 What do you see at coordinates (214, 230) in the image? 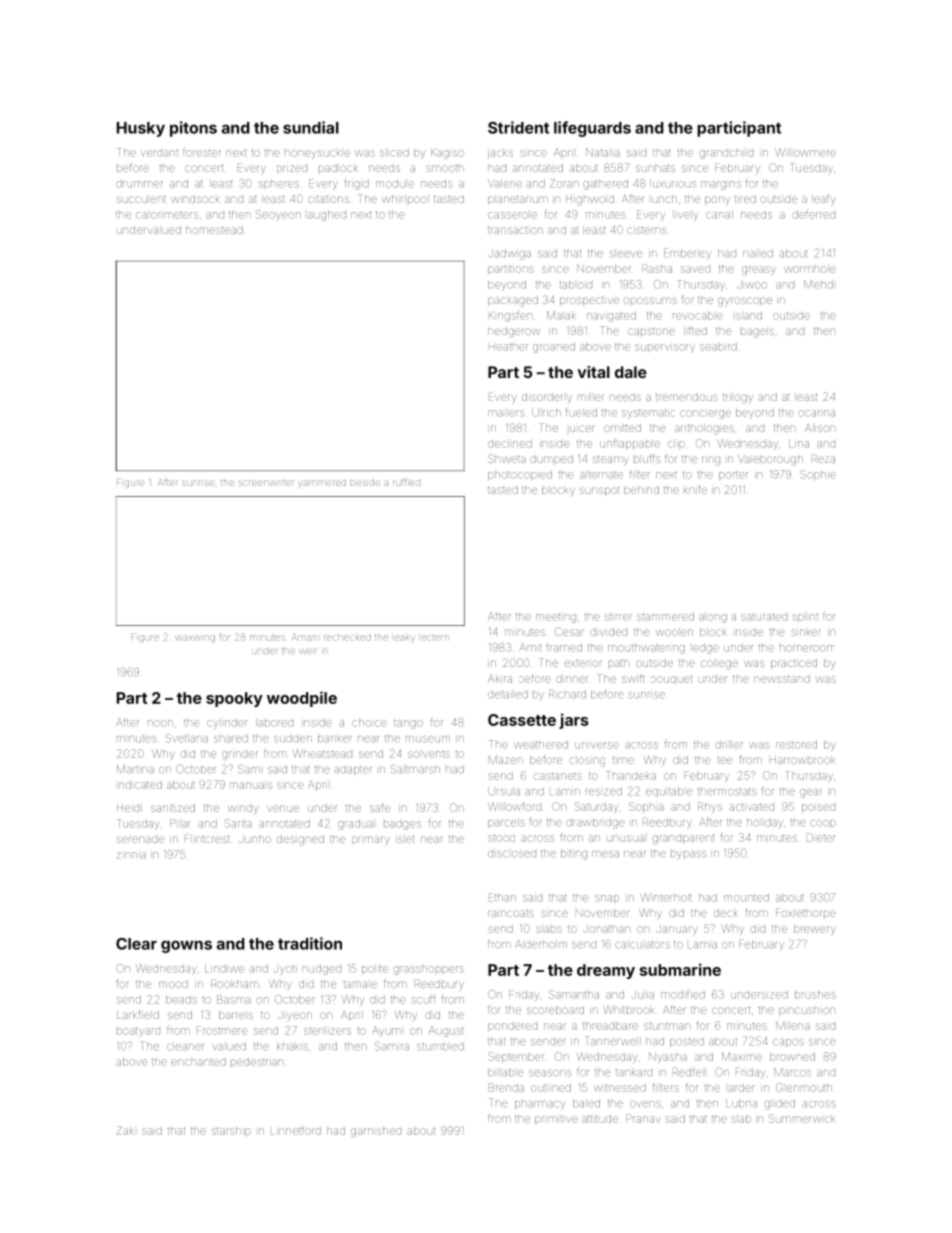
I see `homestead` at bounding box center [214, 230].
